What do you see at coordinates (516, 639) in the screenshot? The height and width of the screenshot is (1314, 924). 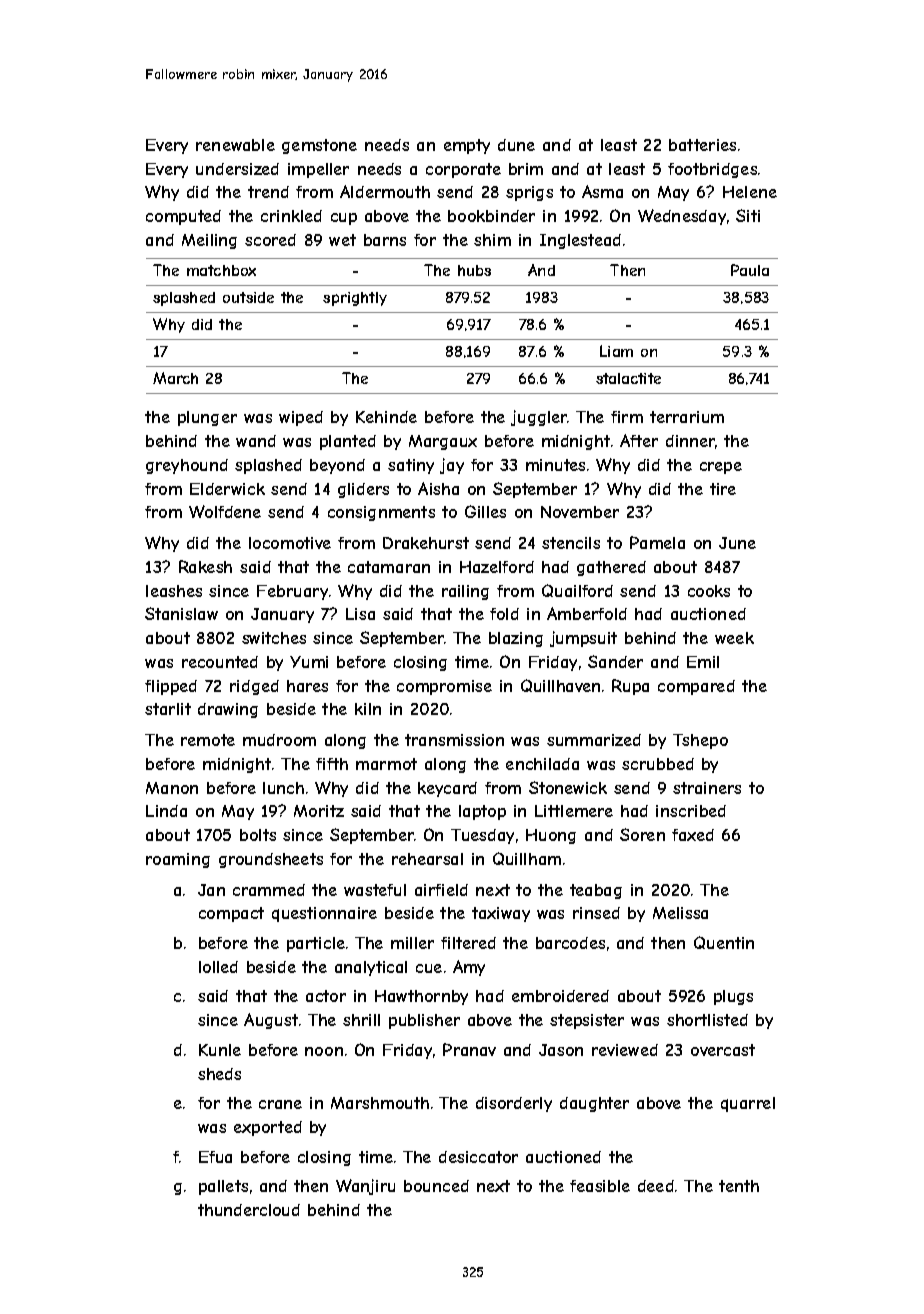 I see `blazing` at bounding box center [516, 639].
